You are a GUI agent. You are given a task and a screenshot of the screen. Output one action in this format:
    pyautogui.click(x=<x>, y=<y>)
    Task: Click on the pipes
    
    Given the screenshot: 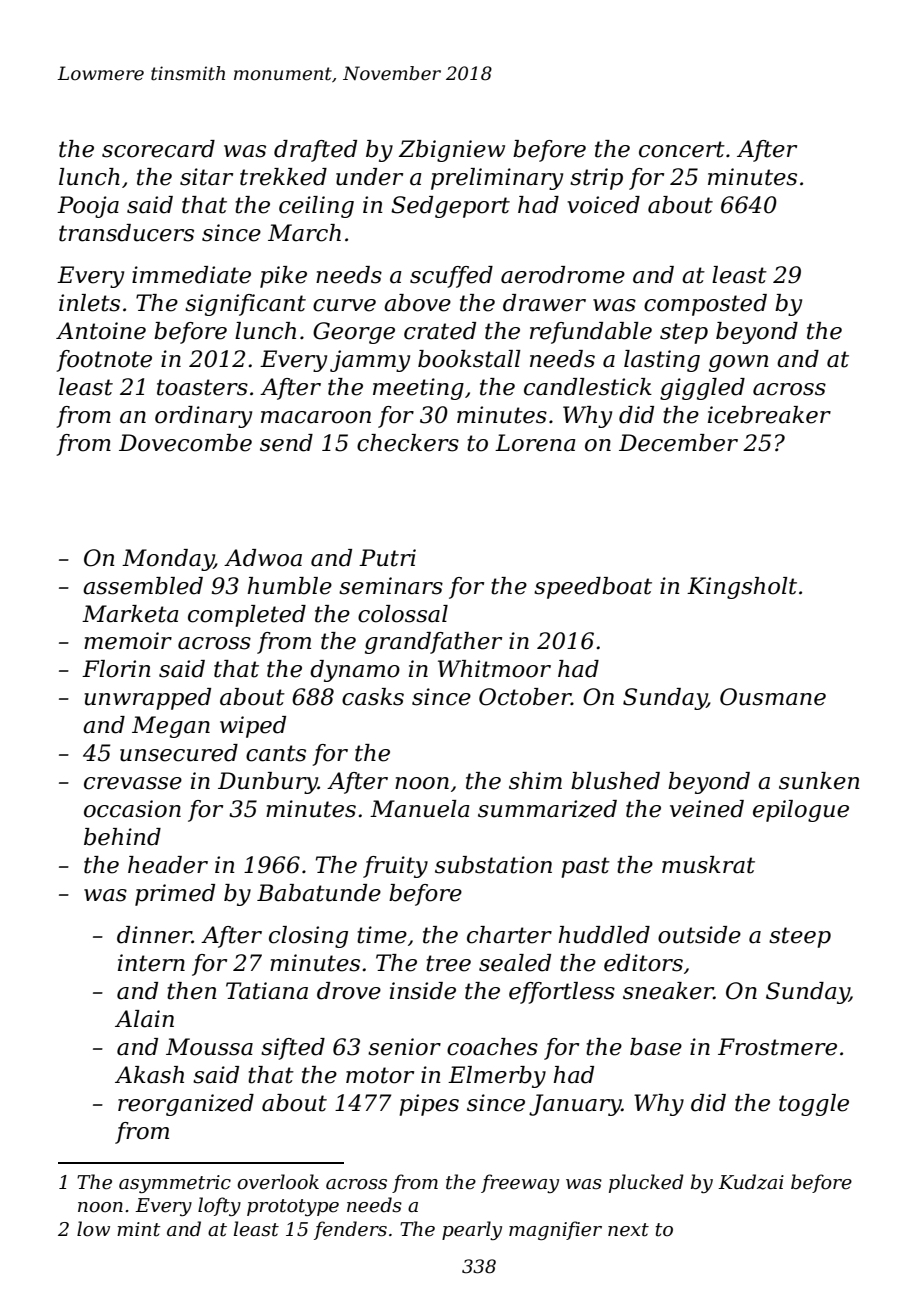 What is the action you would take?
    pyautogui.click(x=429, y=1105)
